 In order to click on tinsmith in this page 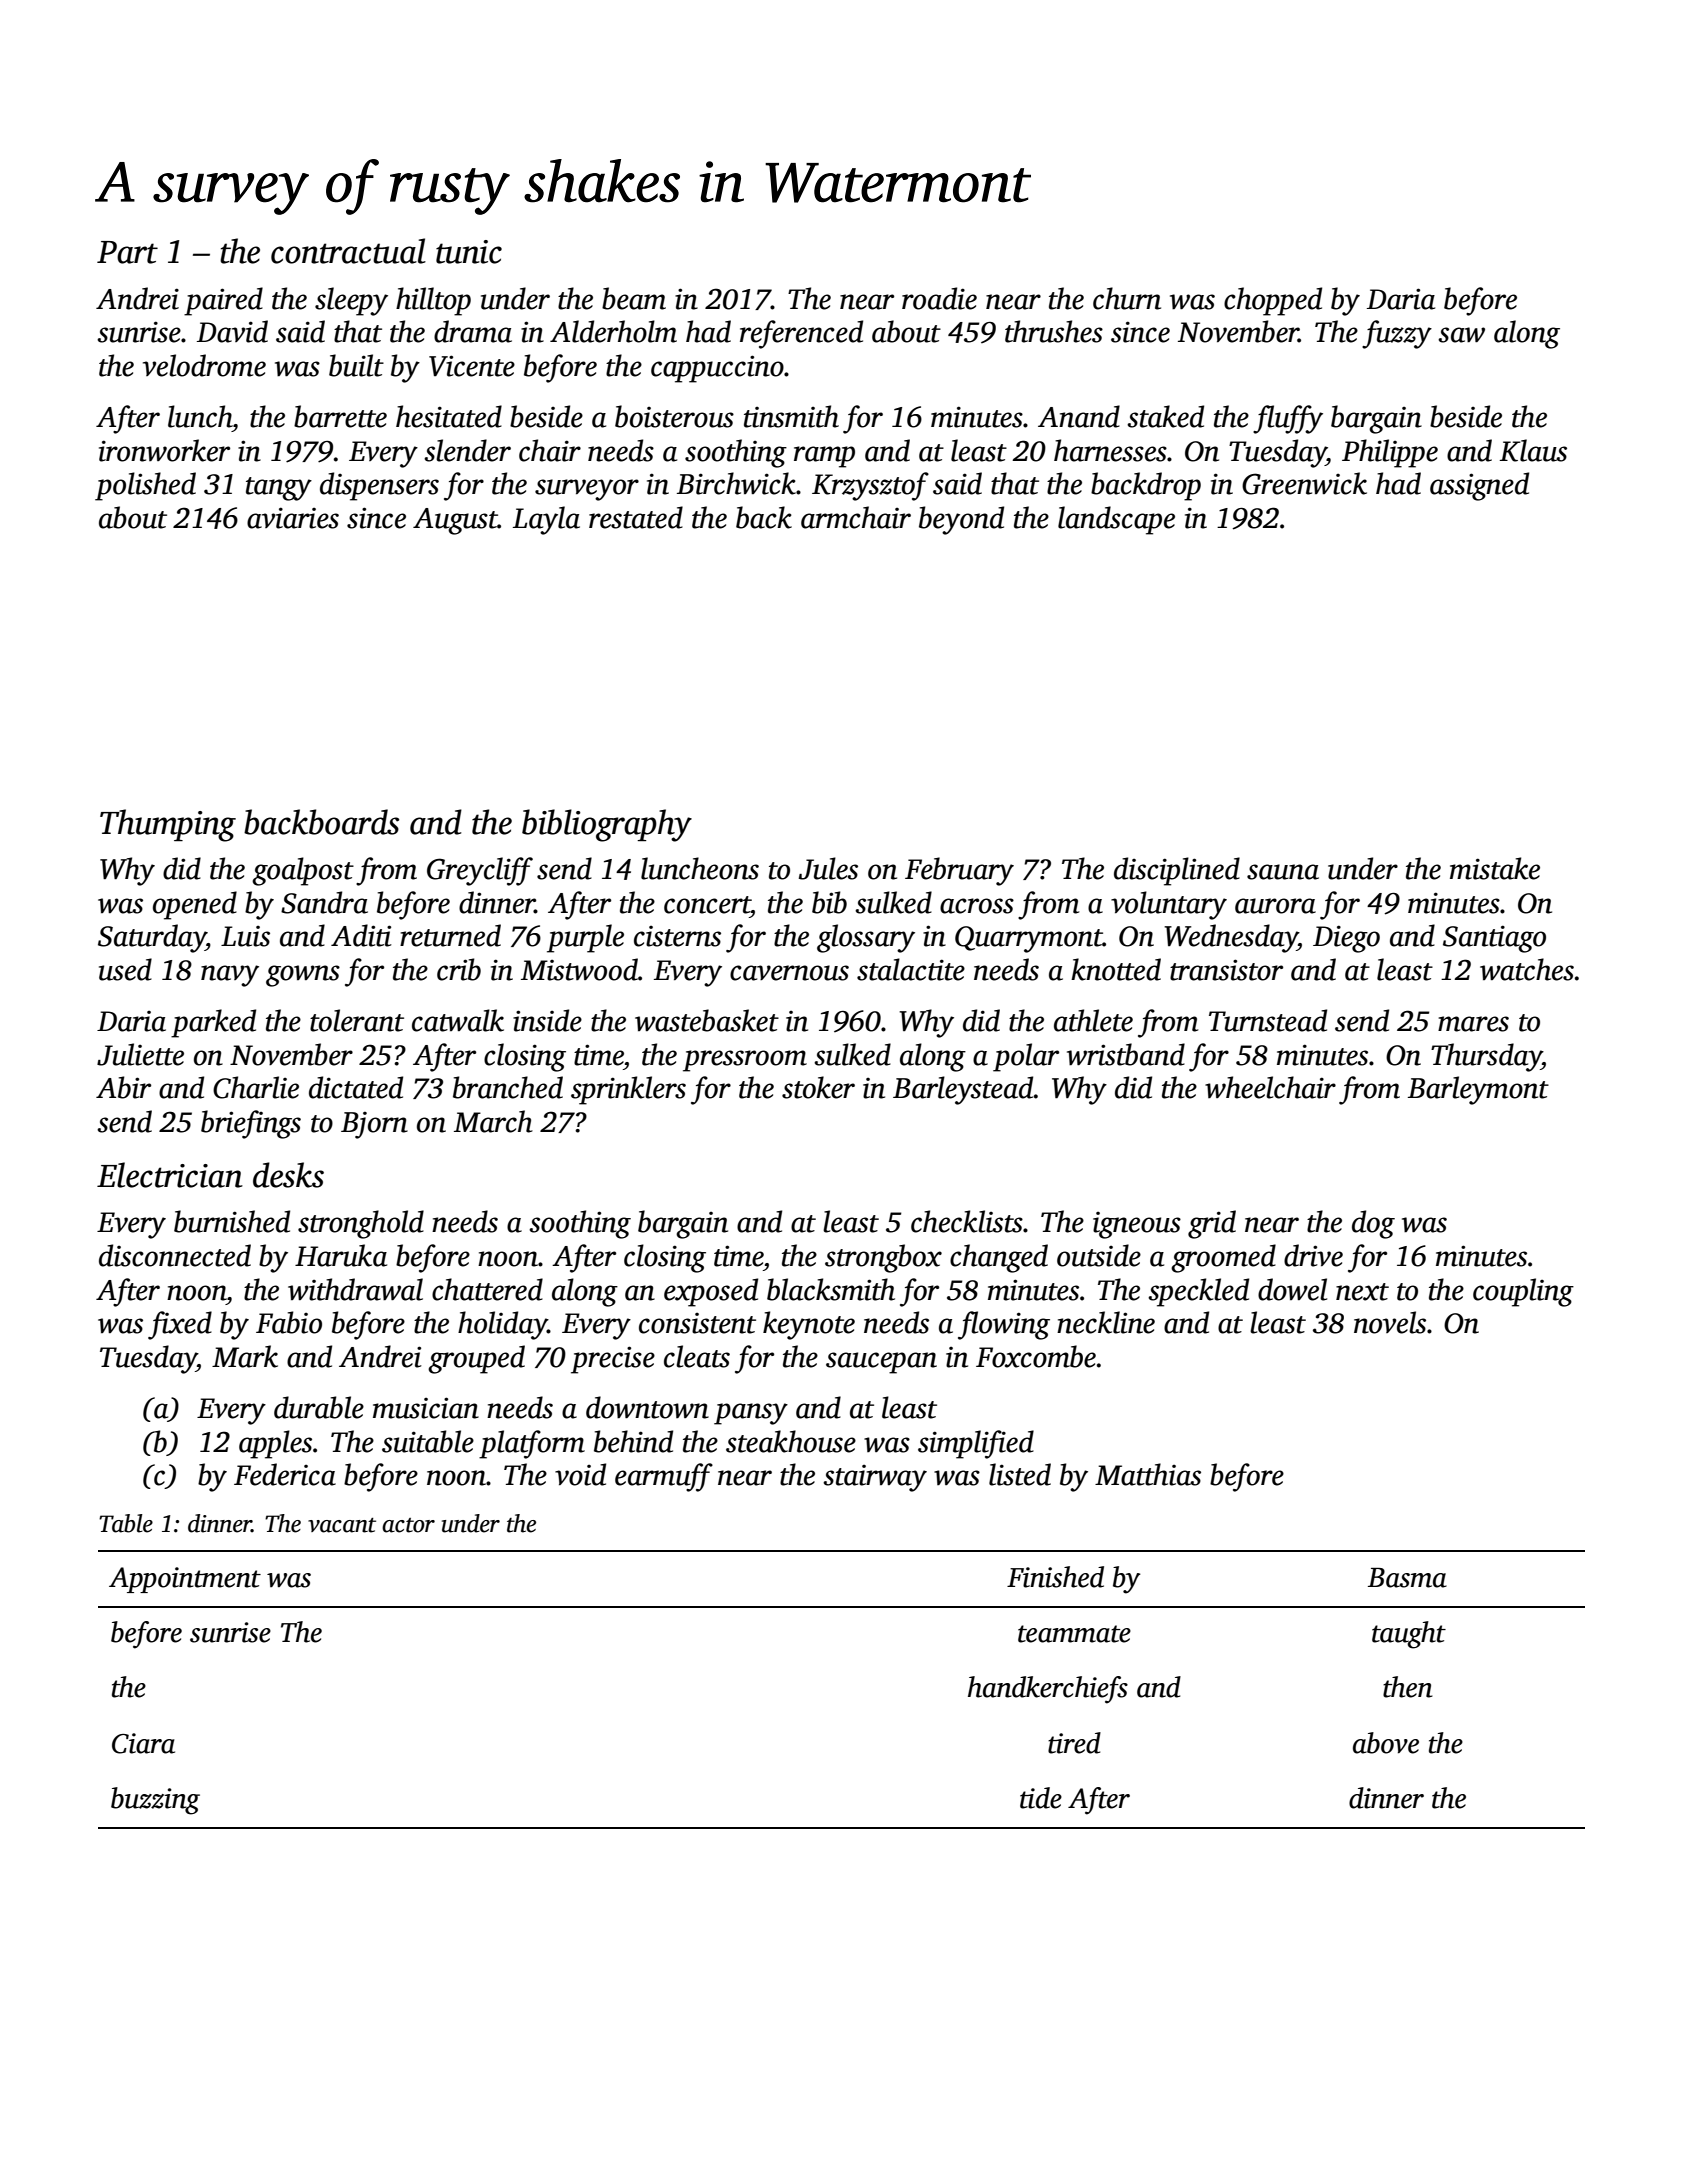, I will do `click(791, 416)`.
